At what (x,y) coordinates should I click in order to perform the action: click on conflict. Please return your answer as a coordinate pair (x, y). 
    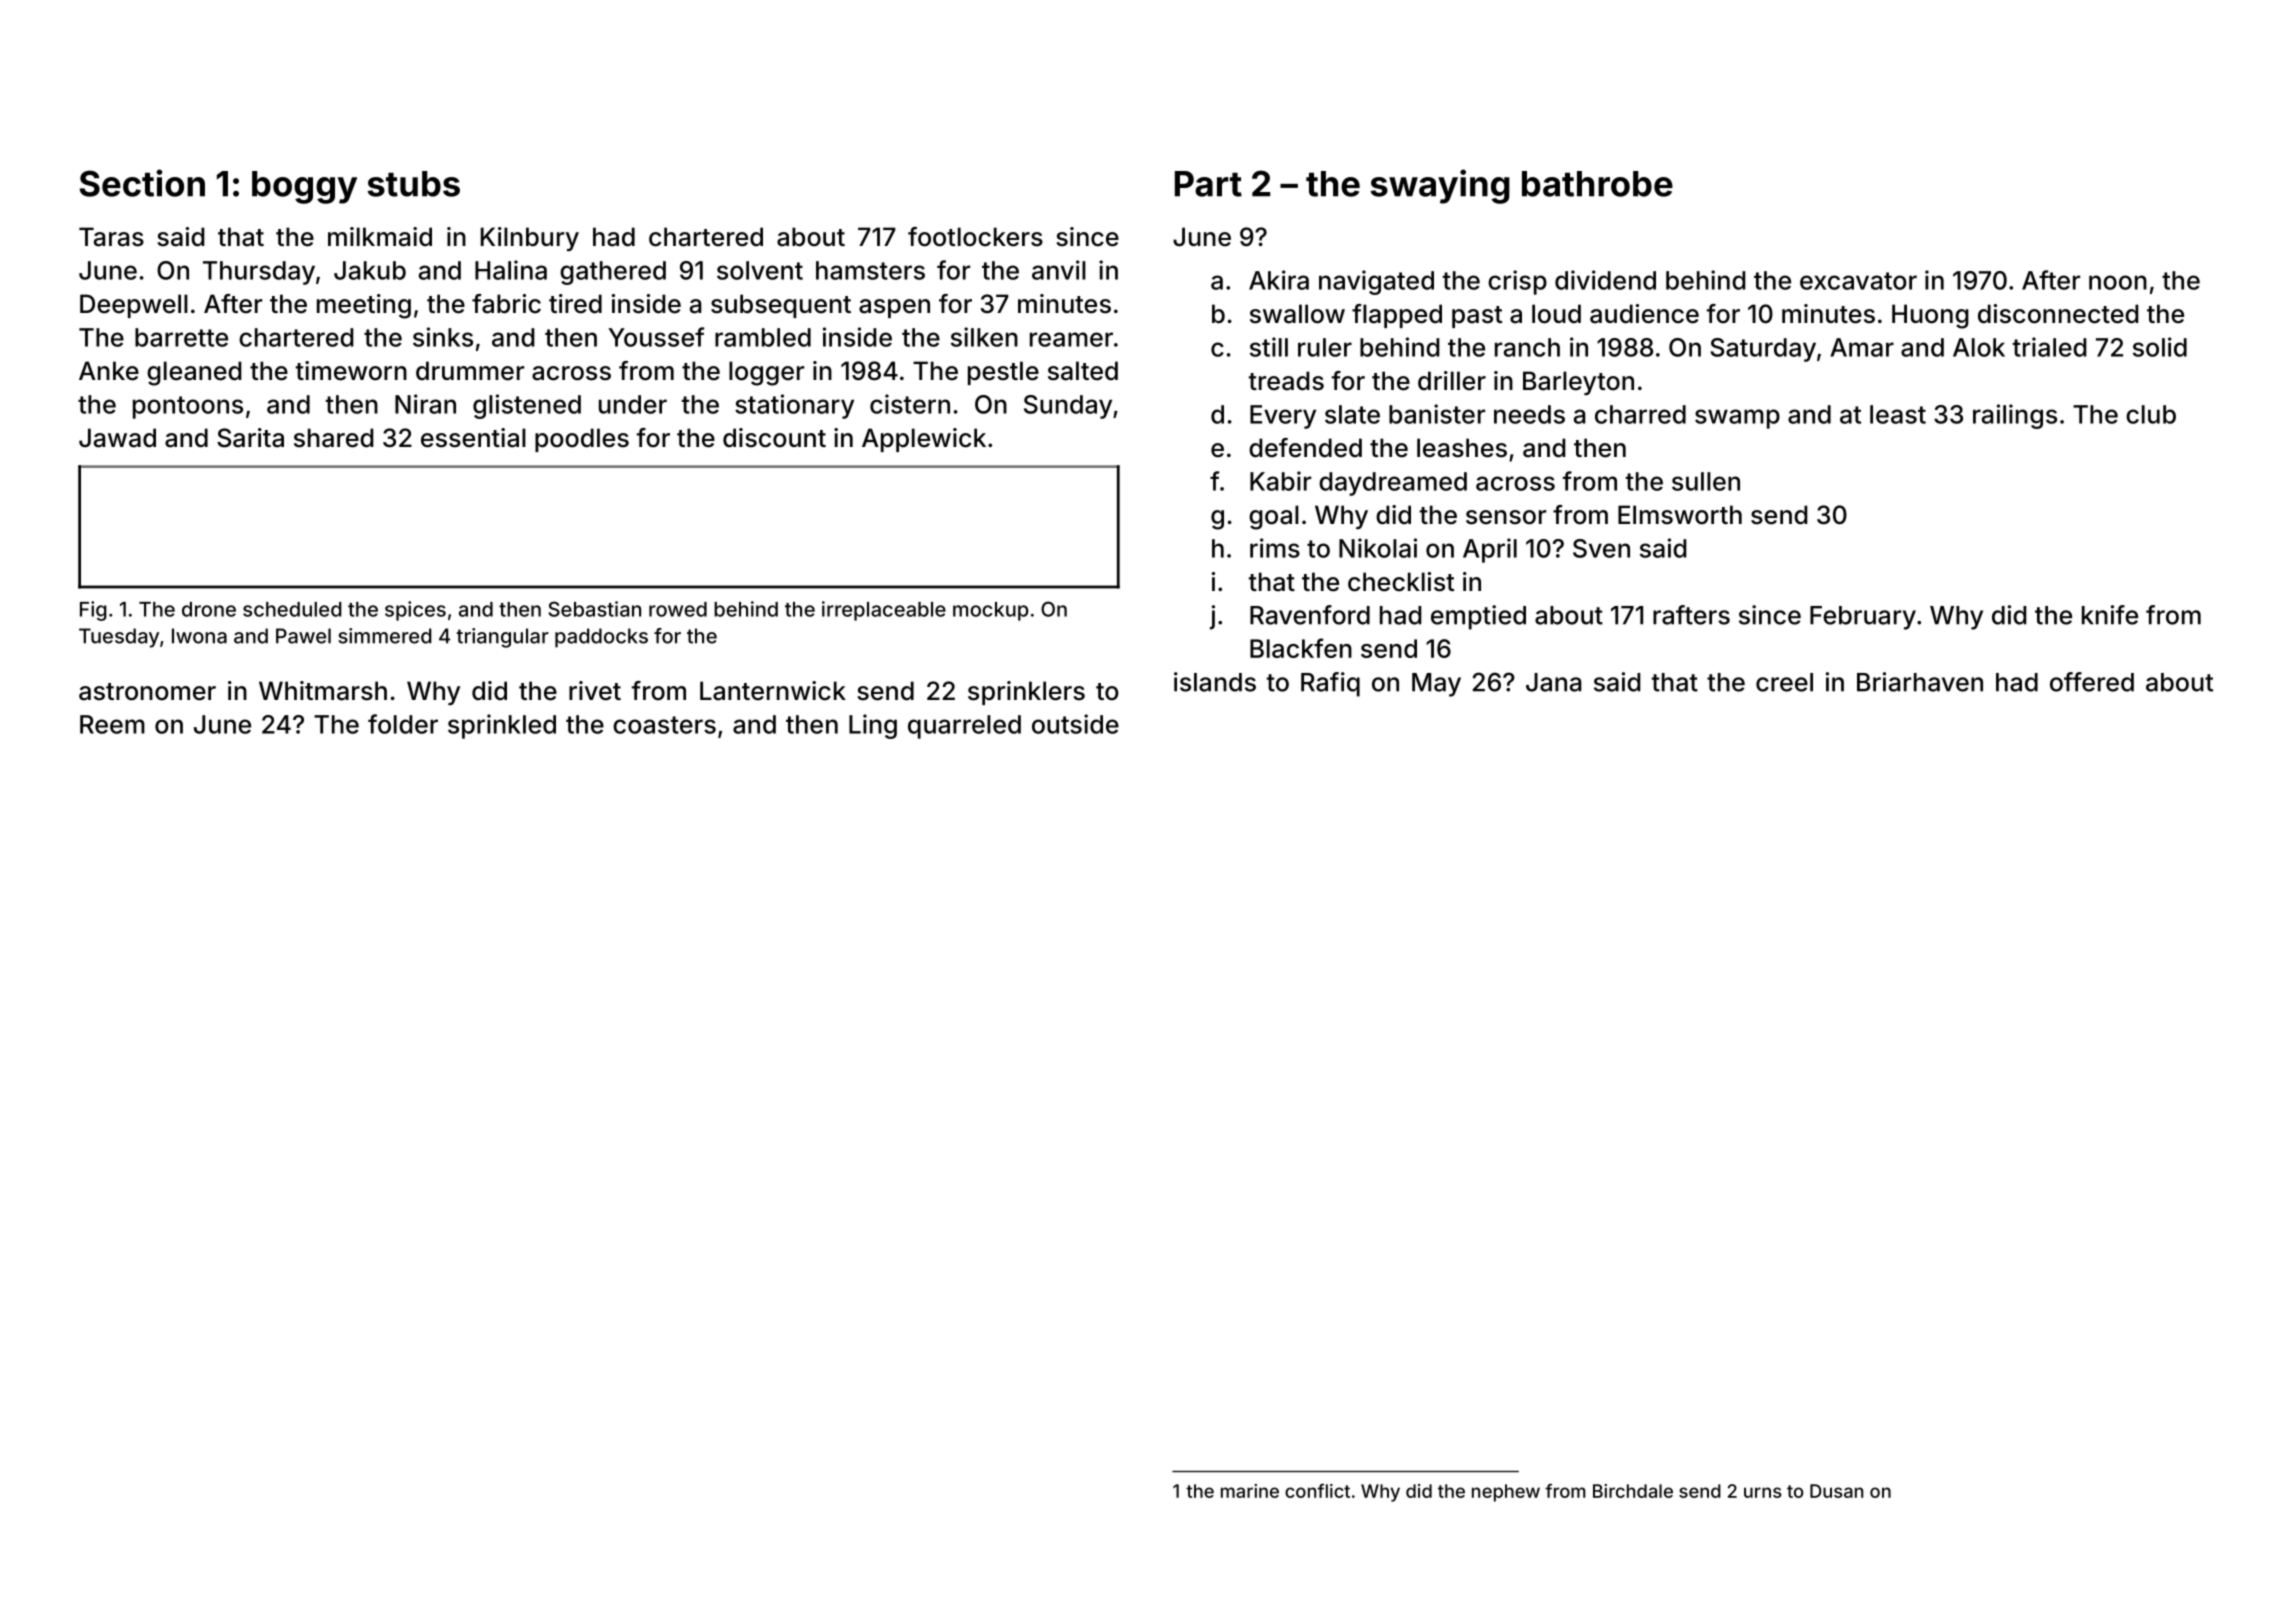
    Looking at the image, I should click on (1317, 1491).
